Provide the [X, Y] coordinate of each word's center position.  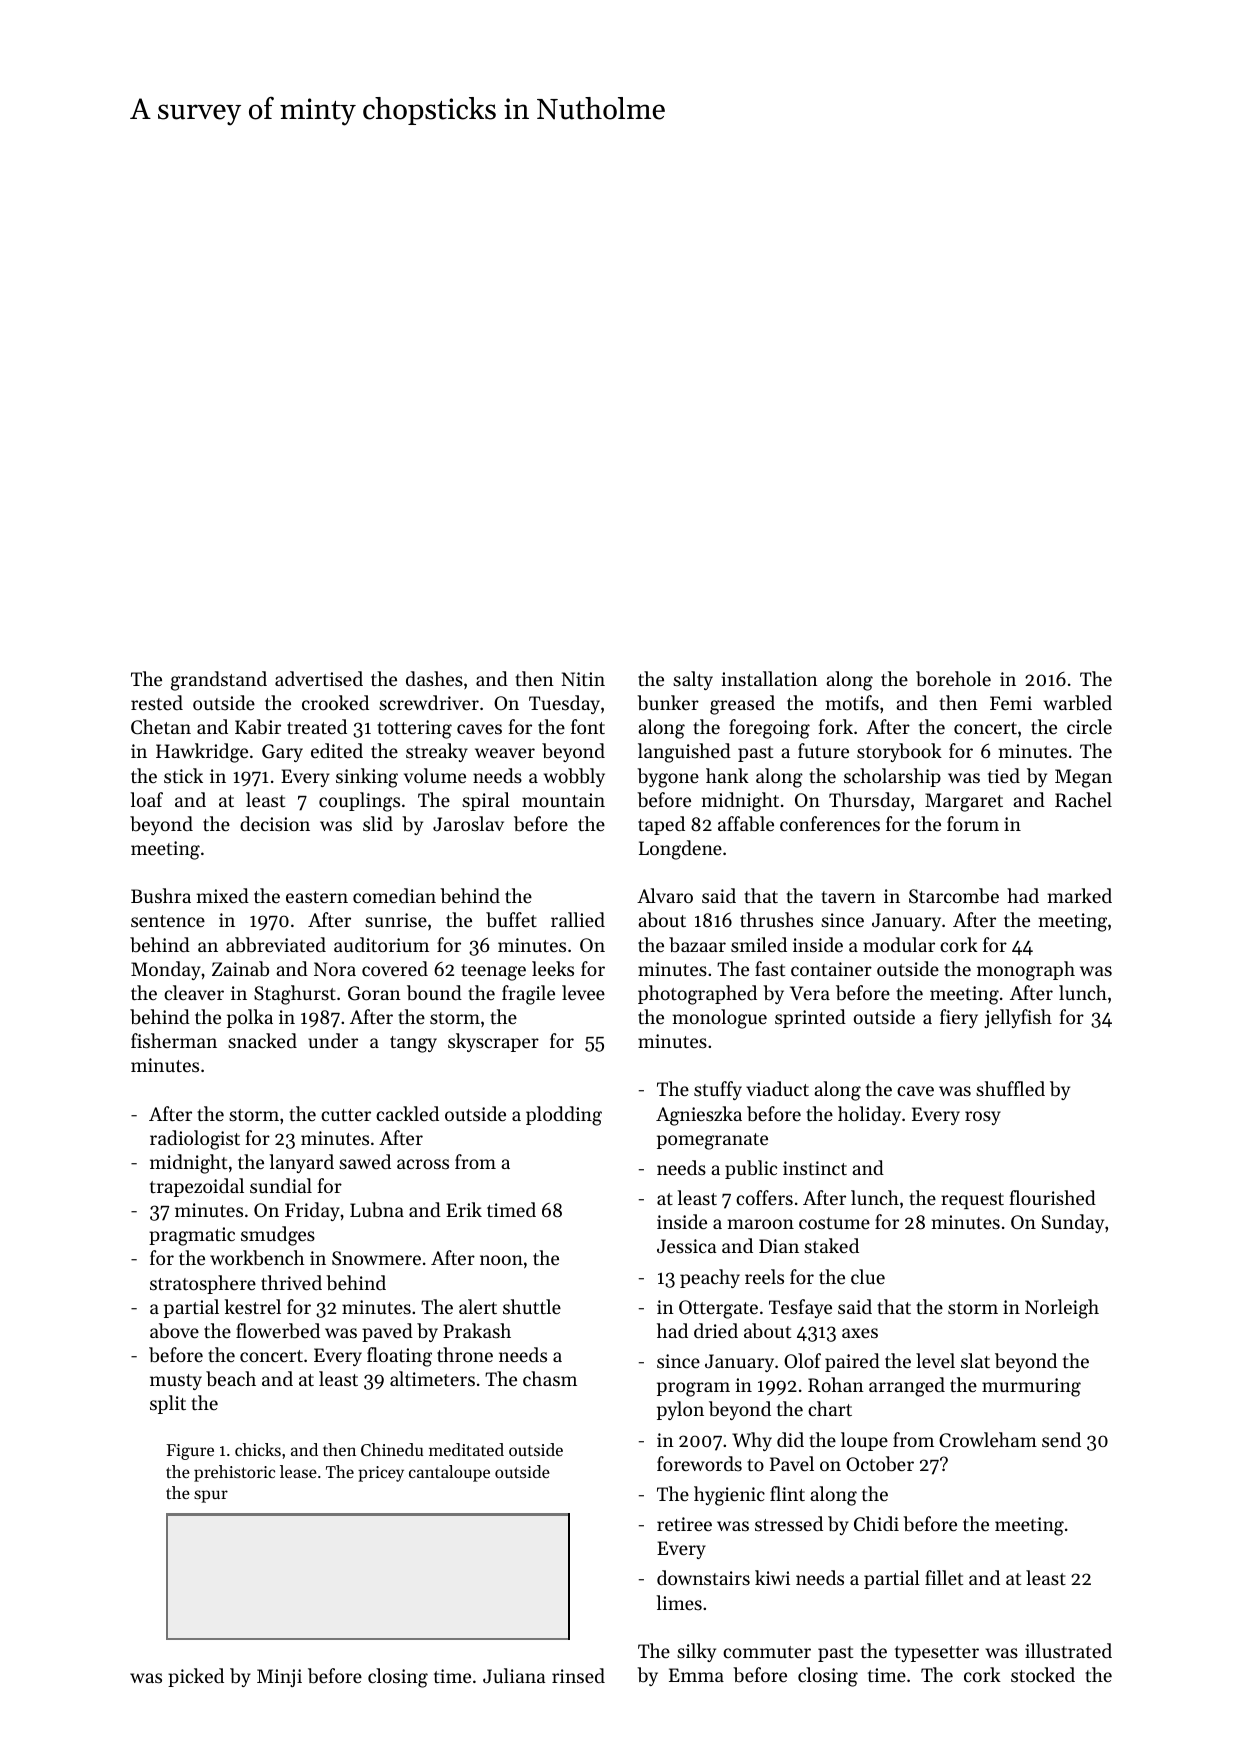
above [174, 1331]
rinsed [578, 1675]
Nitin [583, 679]
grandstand [219, 681]
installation [769, 678]
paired [852, 1362]
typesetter [937, 1654]
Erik [464, 1209]
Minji [279, 1678]
